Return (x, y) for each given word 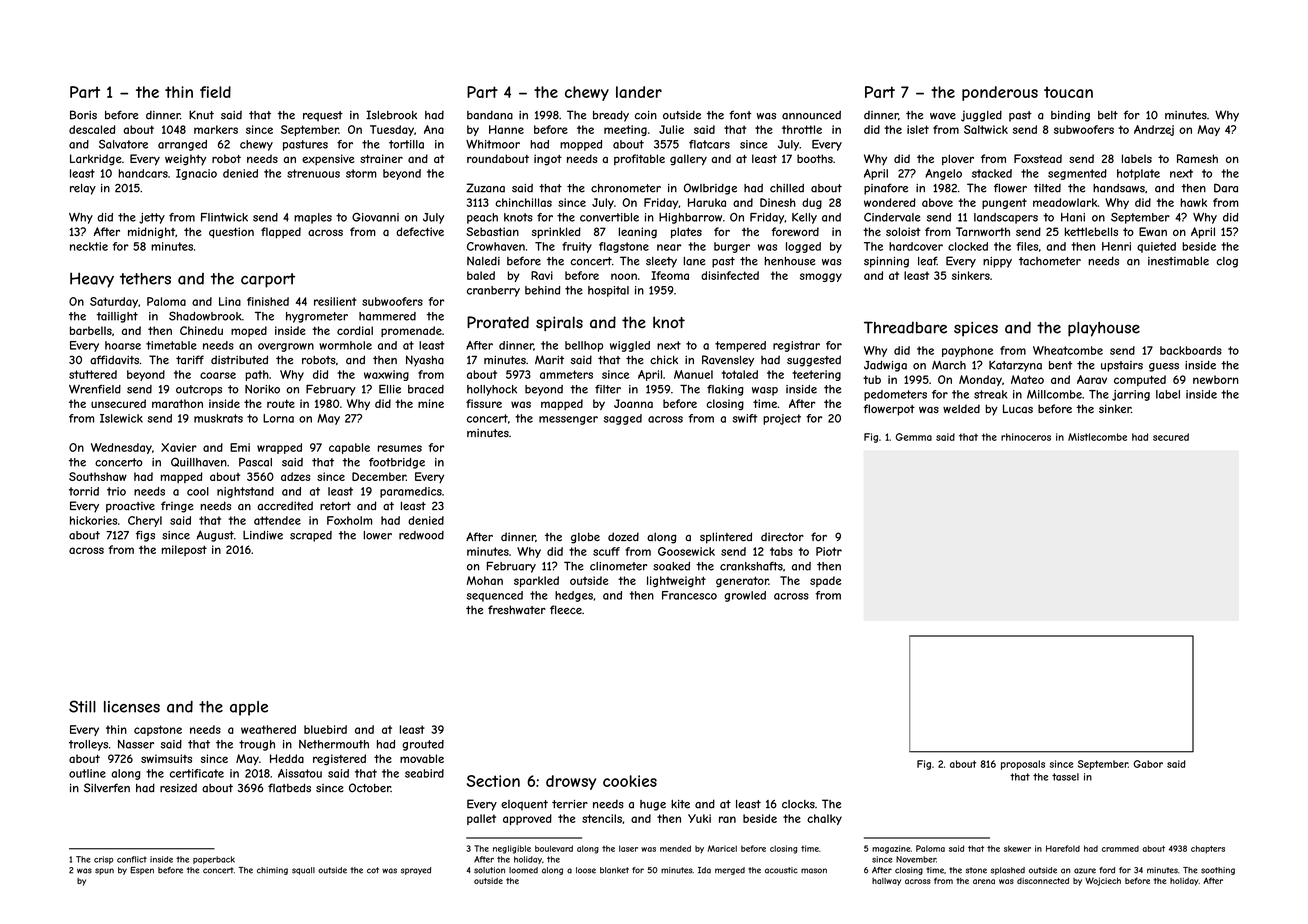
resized (178, 788)
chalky (824, 819)
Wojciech (1103, 881)
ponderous (1000, 93)
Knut (201, 115)
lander (639, 92)
